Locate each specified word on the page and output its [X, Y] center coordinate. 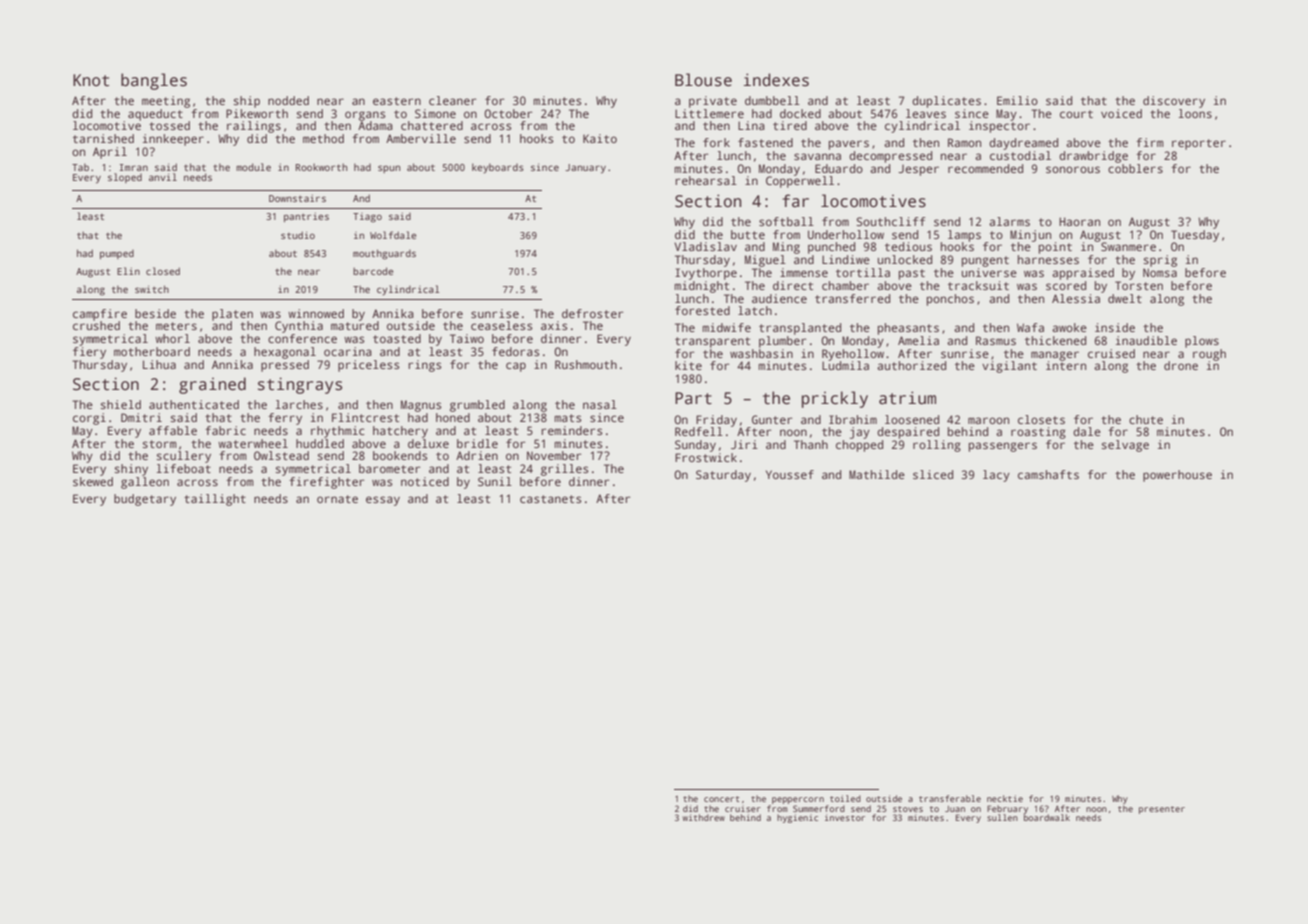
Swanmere [1128, 246]
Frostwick [706, 457]
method [323, 138]
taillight [215, 500]
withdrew [704, 817]
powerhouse [1177, 476]
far [795, 200]
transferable [950, 798]
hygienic [797, 818]
